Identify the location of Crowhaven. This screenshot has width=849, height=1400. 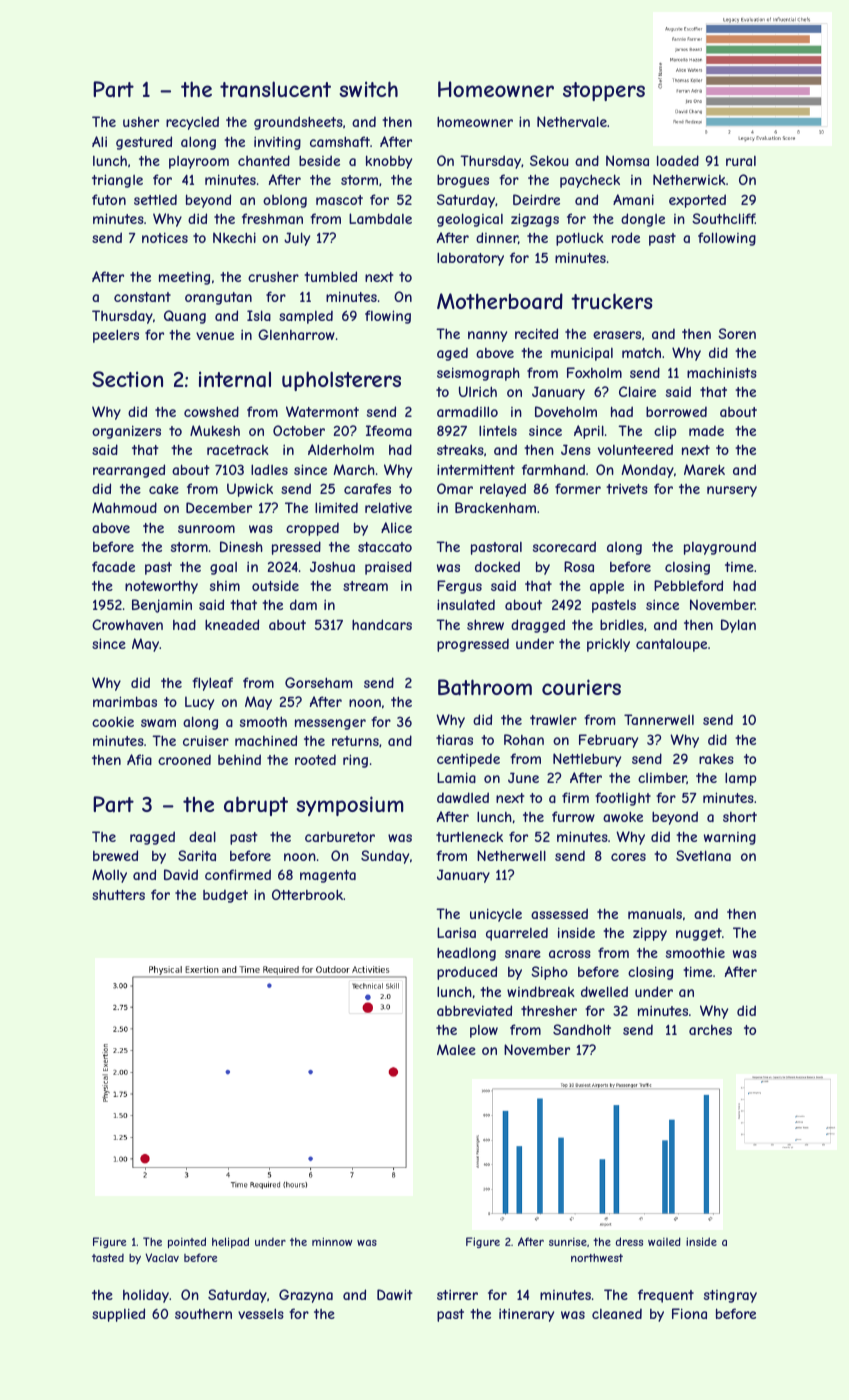
(127, 624).
